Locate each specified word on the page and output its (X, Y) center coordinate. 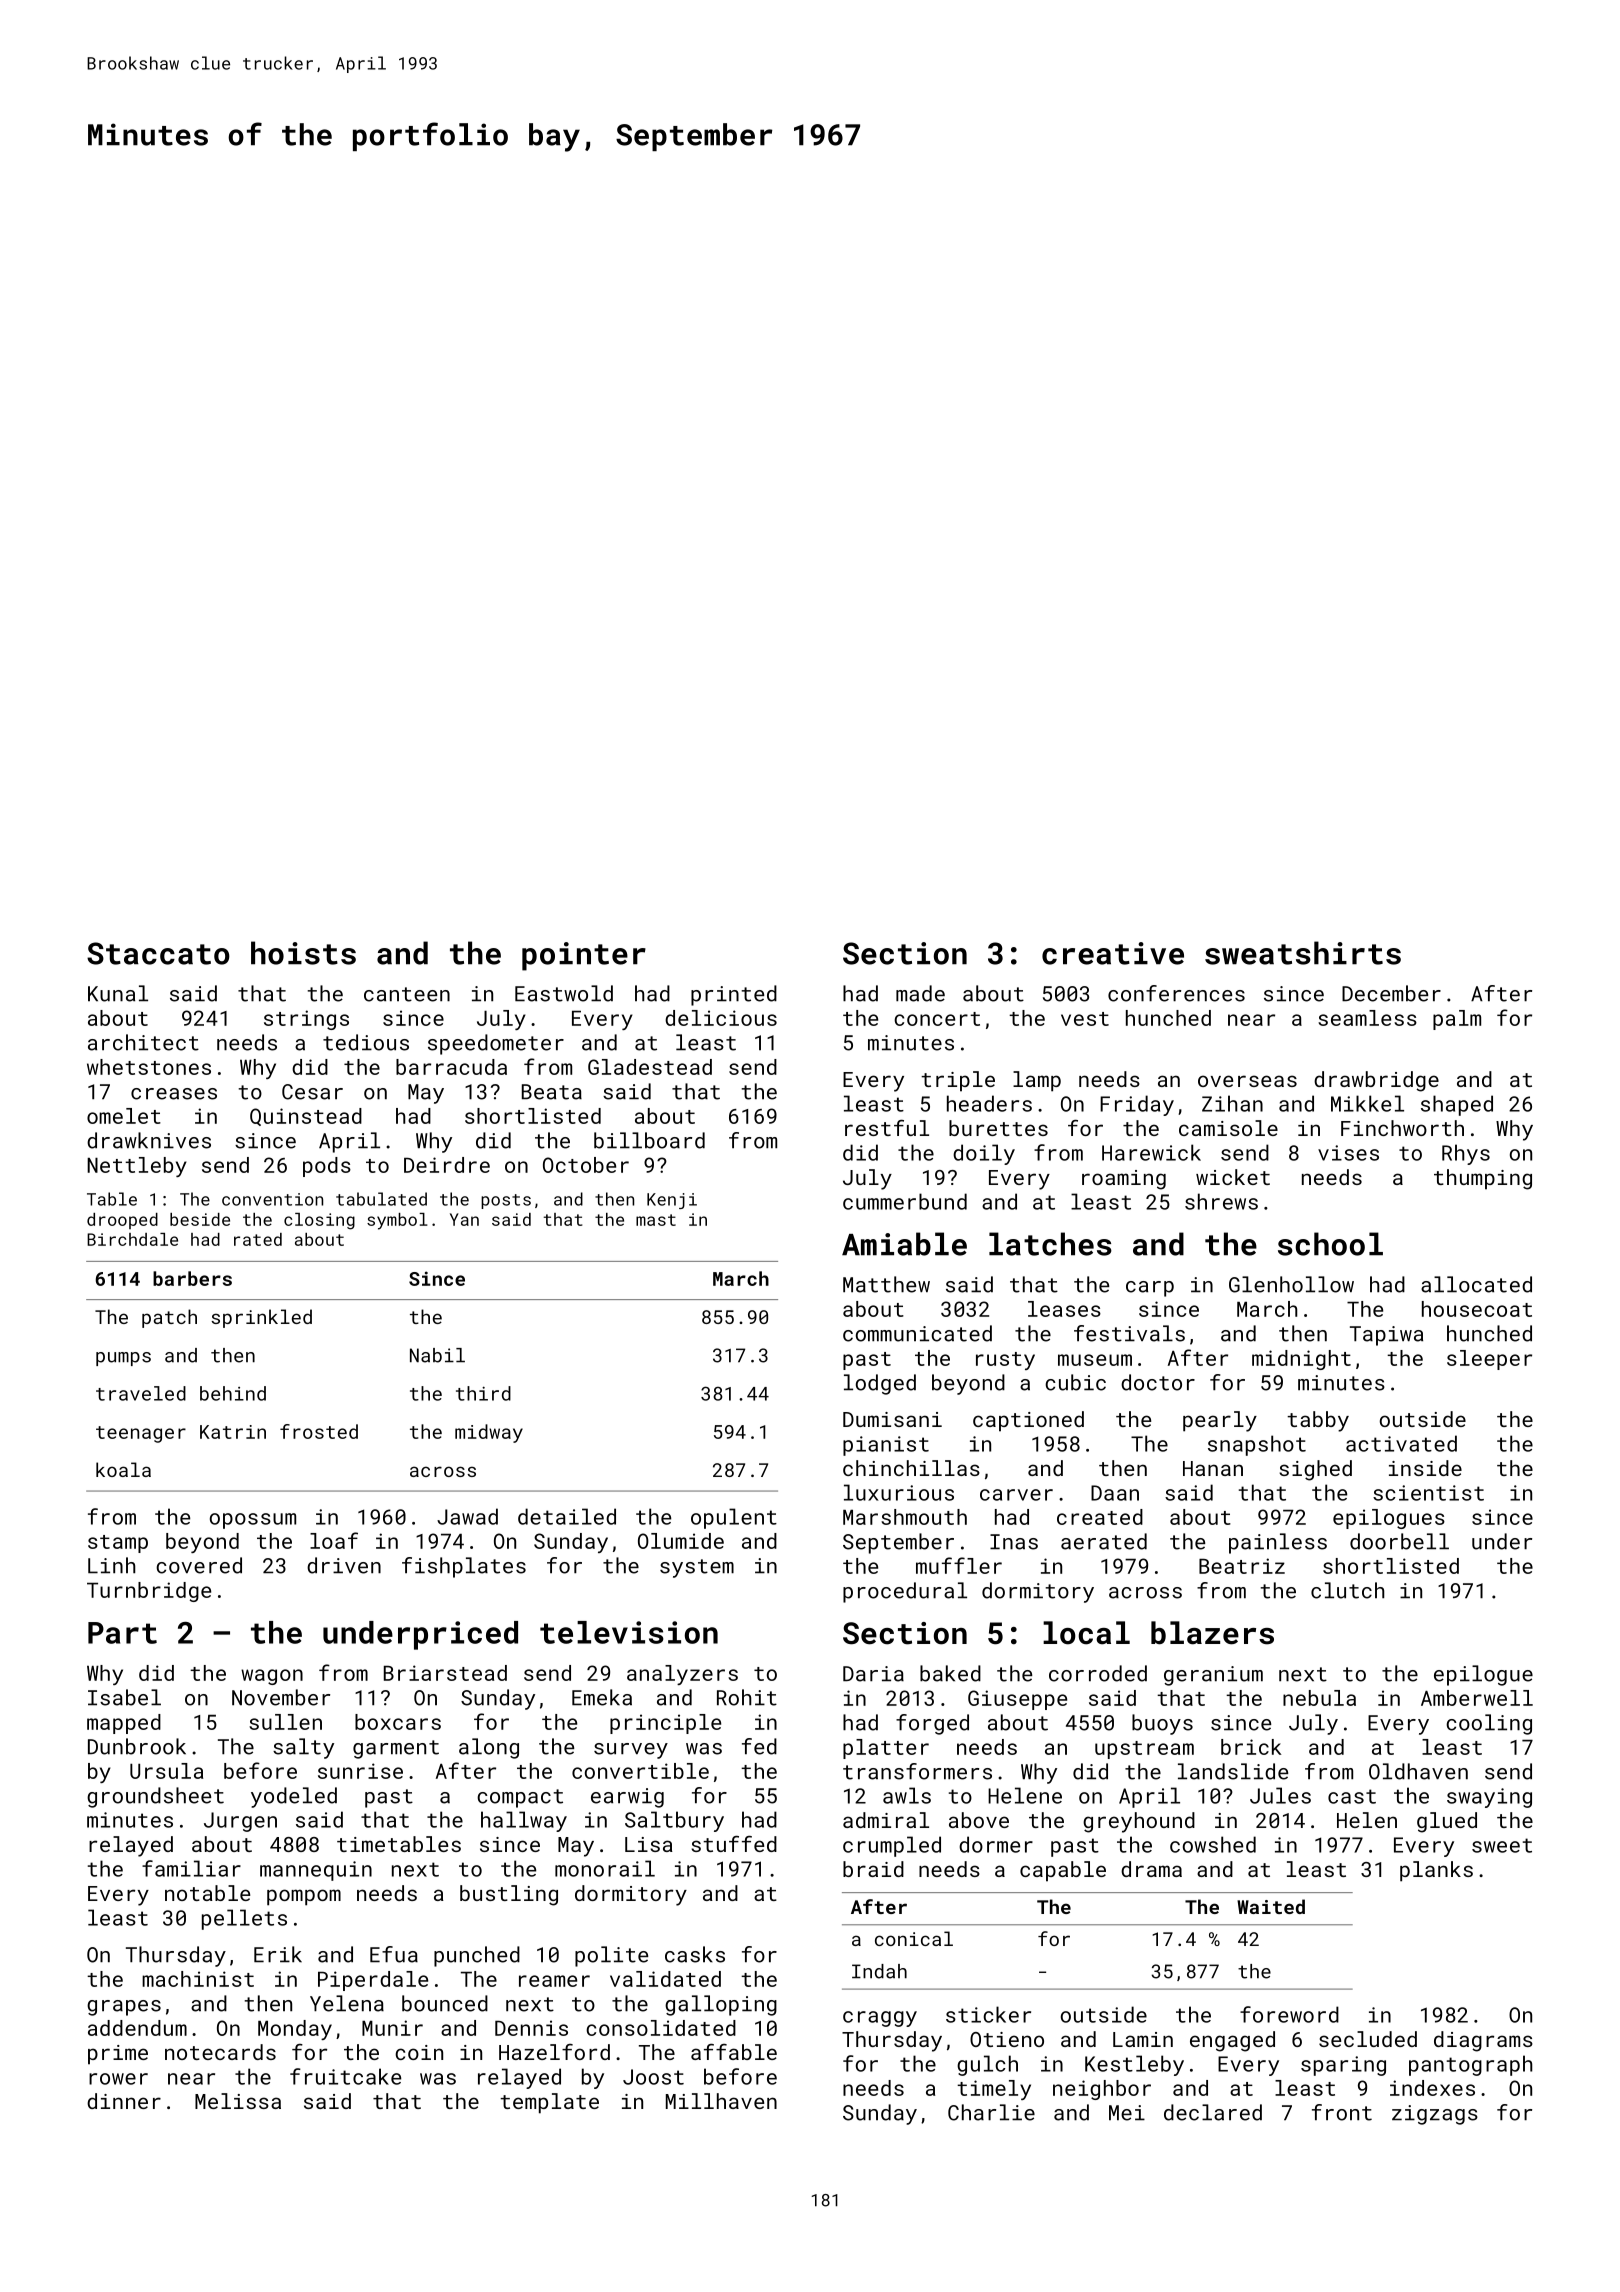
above (979, 1820)
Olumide (681, 1541)
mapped (124, 1724)
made (920, 993)
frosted (319, 1431)
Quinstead (306, 1117)
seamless (1367, 1018)
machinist (198, 1979)
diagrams (1483, 2041)
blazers (1212, 1633)
